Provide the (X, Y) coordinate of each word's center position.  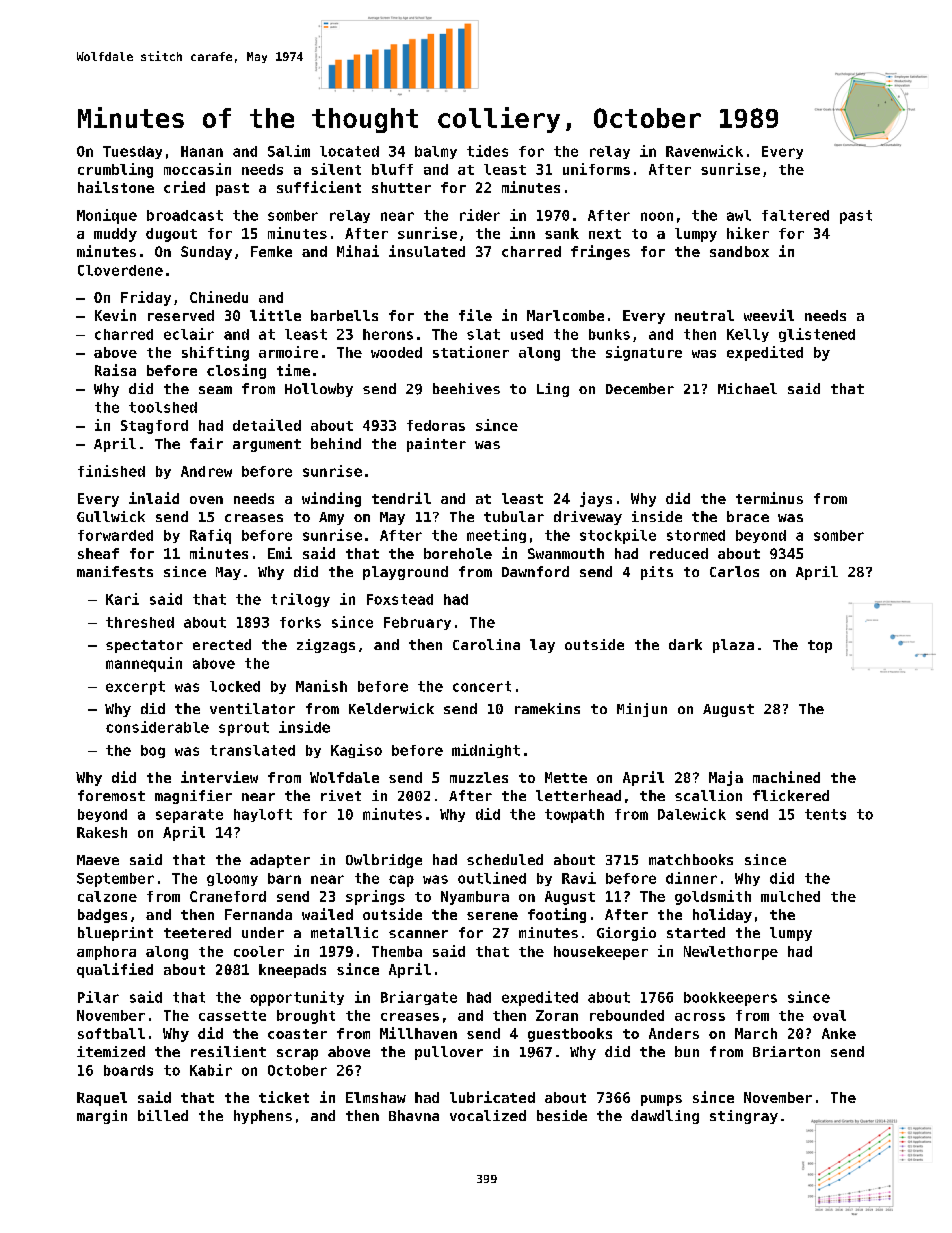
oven (206, 500)
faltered (795, 215)
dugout (171, 235)
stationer (471, 352)
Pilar (98, 997)
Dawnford (535, 571)
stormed (696, 535)
